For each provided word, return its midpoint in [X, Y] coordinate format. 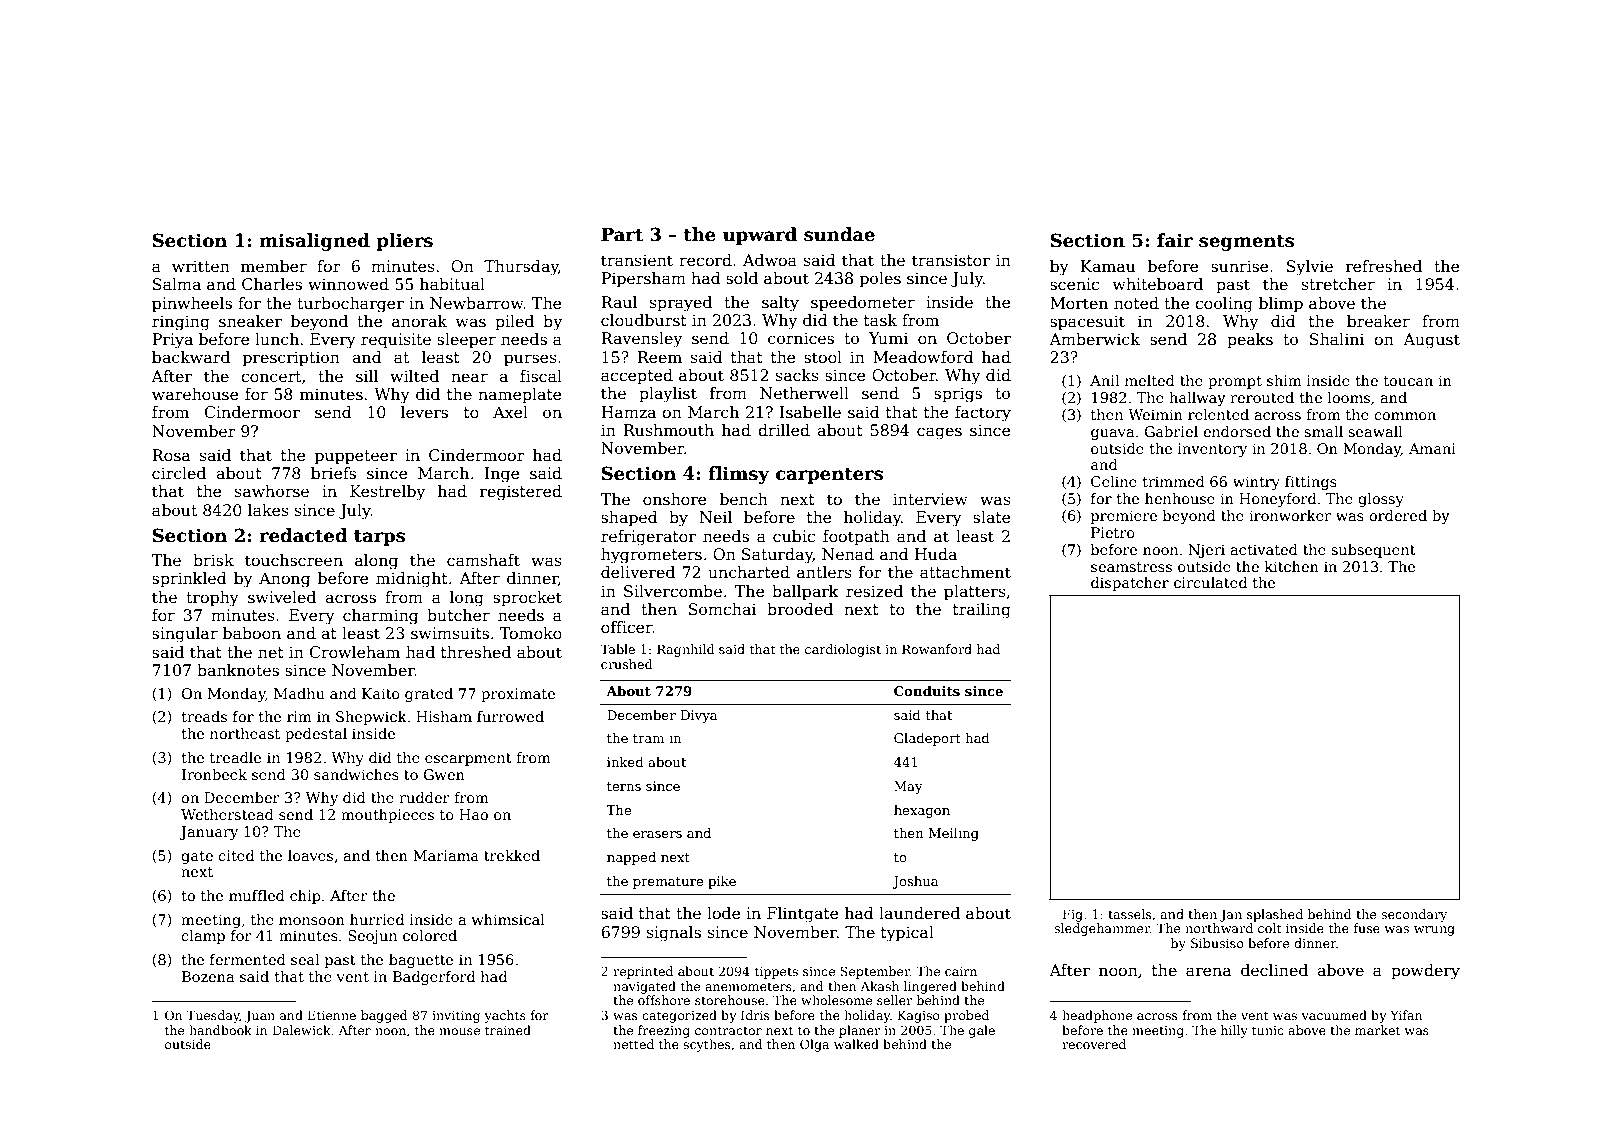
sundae [839, 234]
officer [627, 627]
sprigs [958, 395]
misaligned [314, 242]
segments [1246, 243]
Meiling [953, 834]
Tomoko [530, 633]
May [908, 787]
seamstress [1131, 567]
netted [633, 1044]
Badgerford [434, 978]
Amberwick [1094, 339]
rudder [424, 797]
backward [191, 357]
